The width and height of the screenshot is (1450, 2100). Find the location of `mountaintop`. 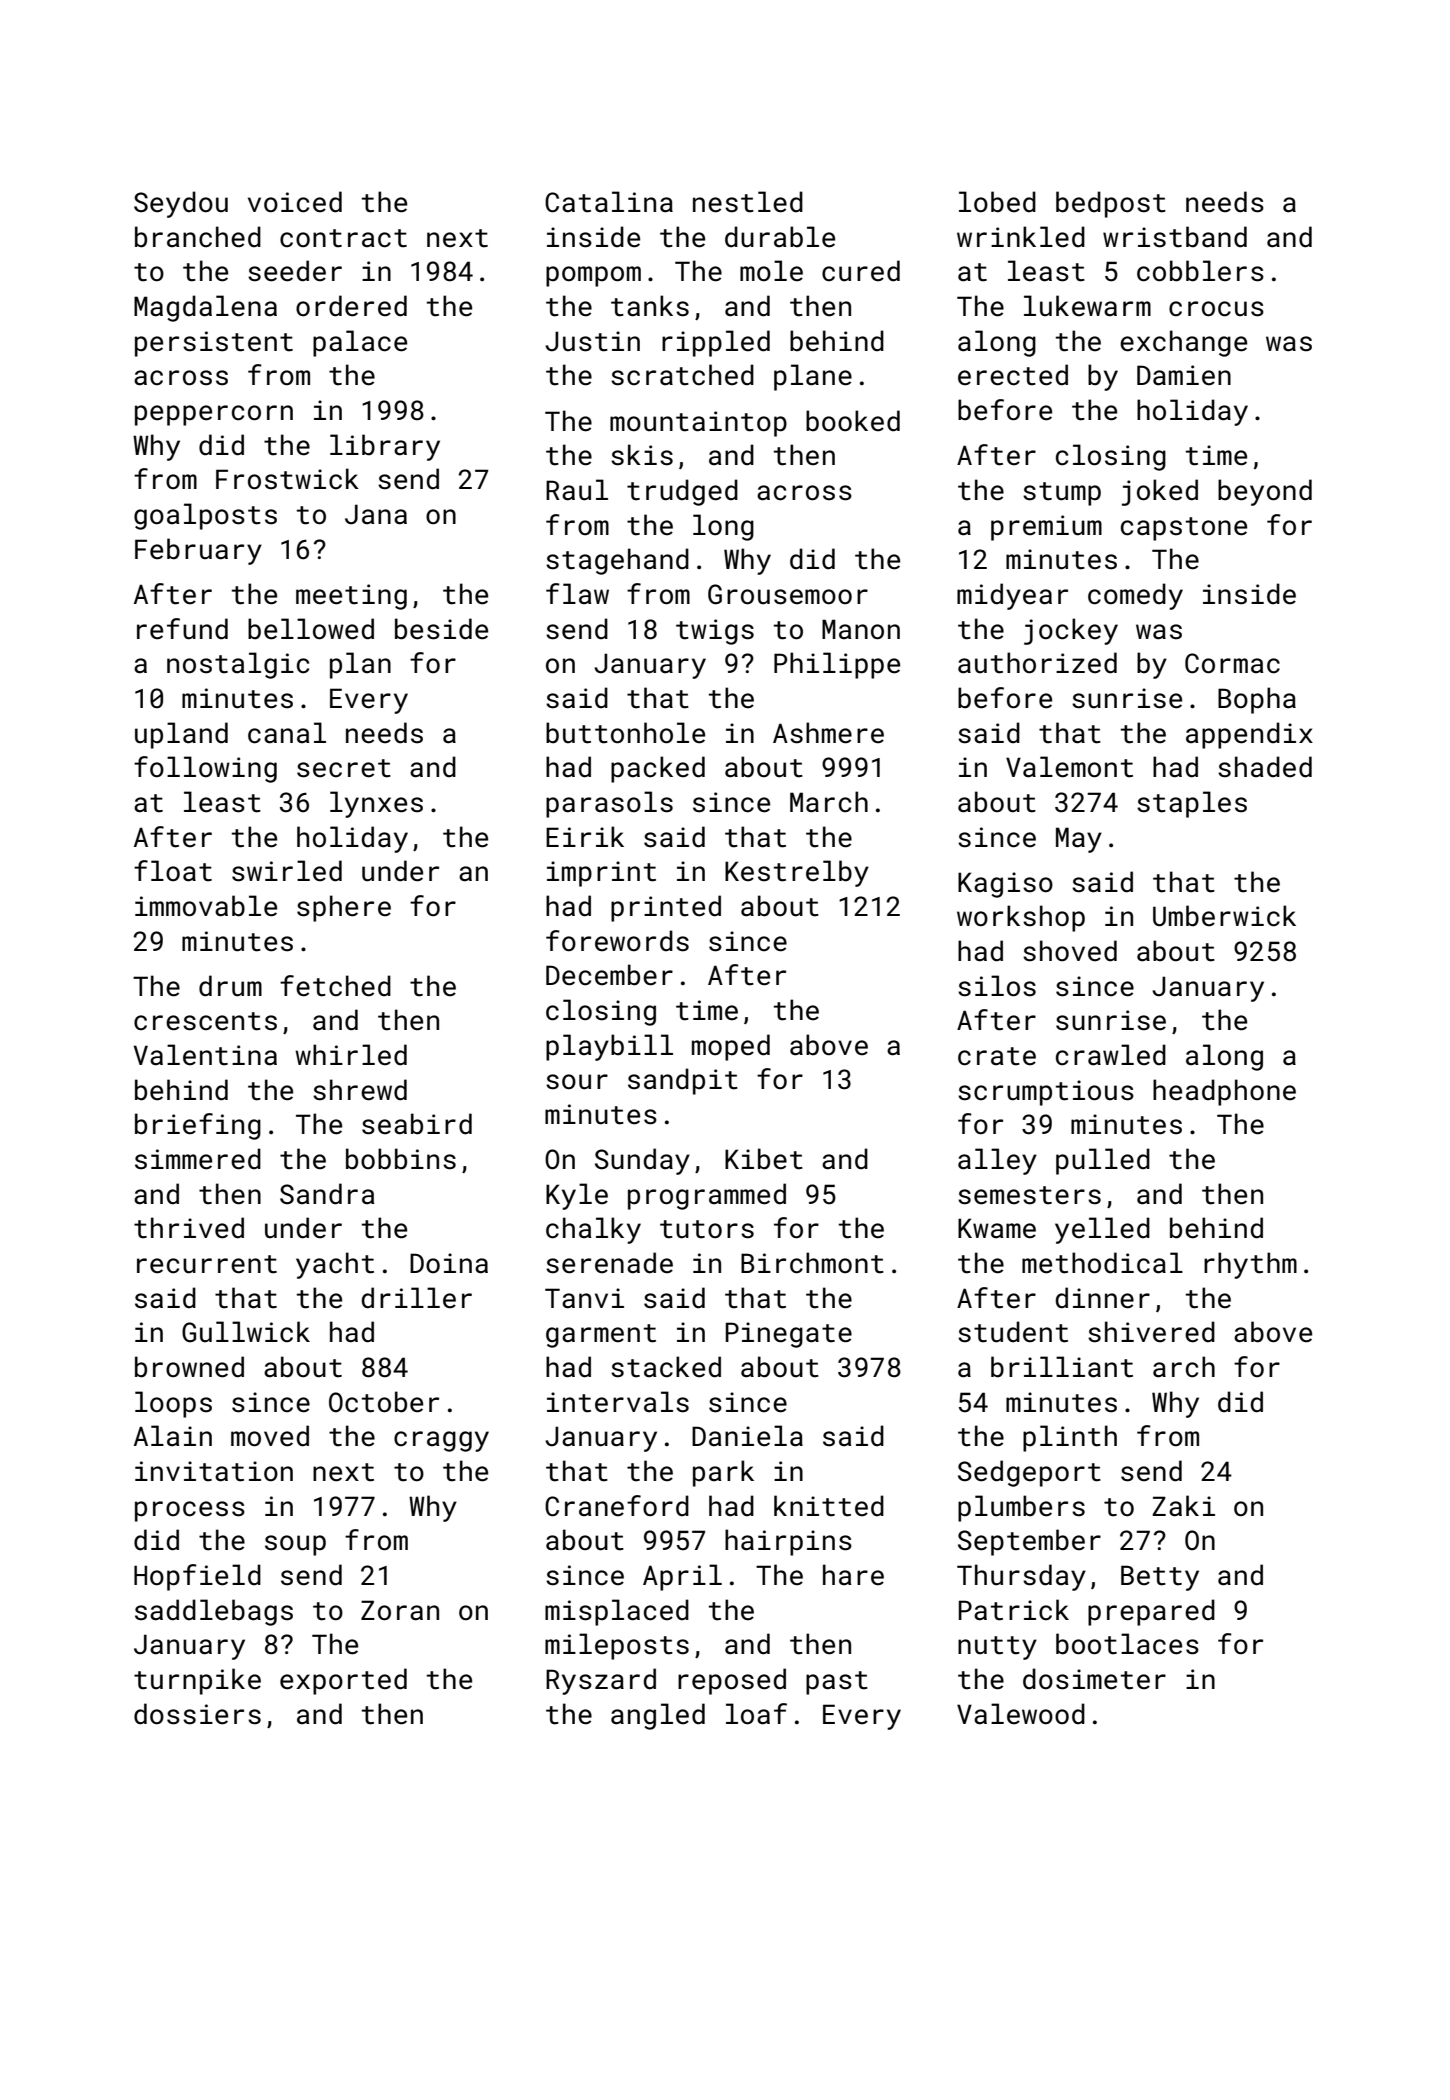

mountaintop is located at coordinates (698, 424).
